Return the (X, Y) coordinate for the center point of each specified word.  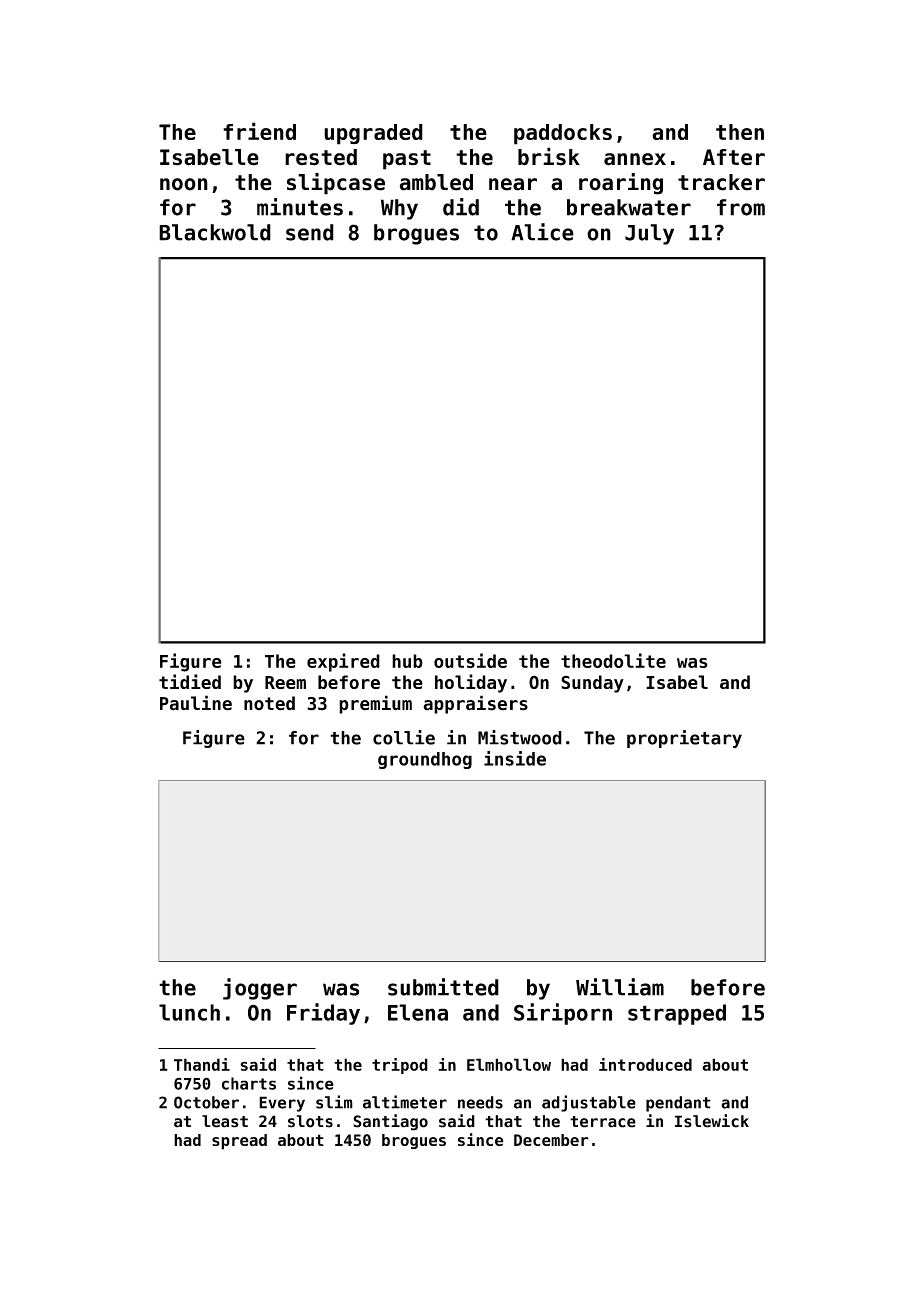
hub (407, 661)
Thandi (202, 1064)
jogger (260, 989)
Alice (542, 232)
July (649, 234)
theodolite (613, 660)
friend (259, 131)
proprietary (684, 739)
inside (515, 758)
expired (343, 662)
